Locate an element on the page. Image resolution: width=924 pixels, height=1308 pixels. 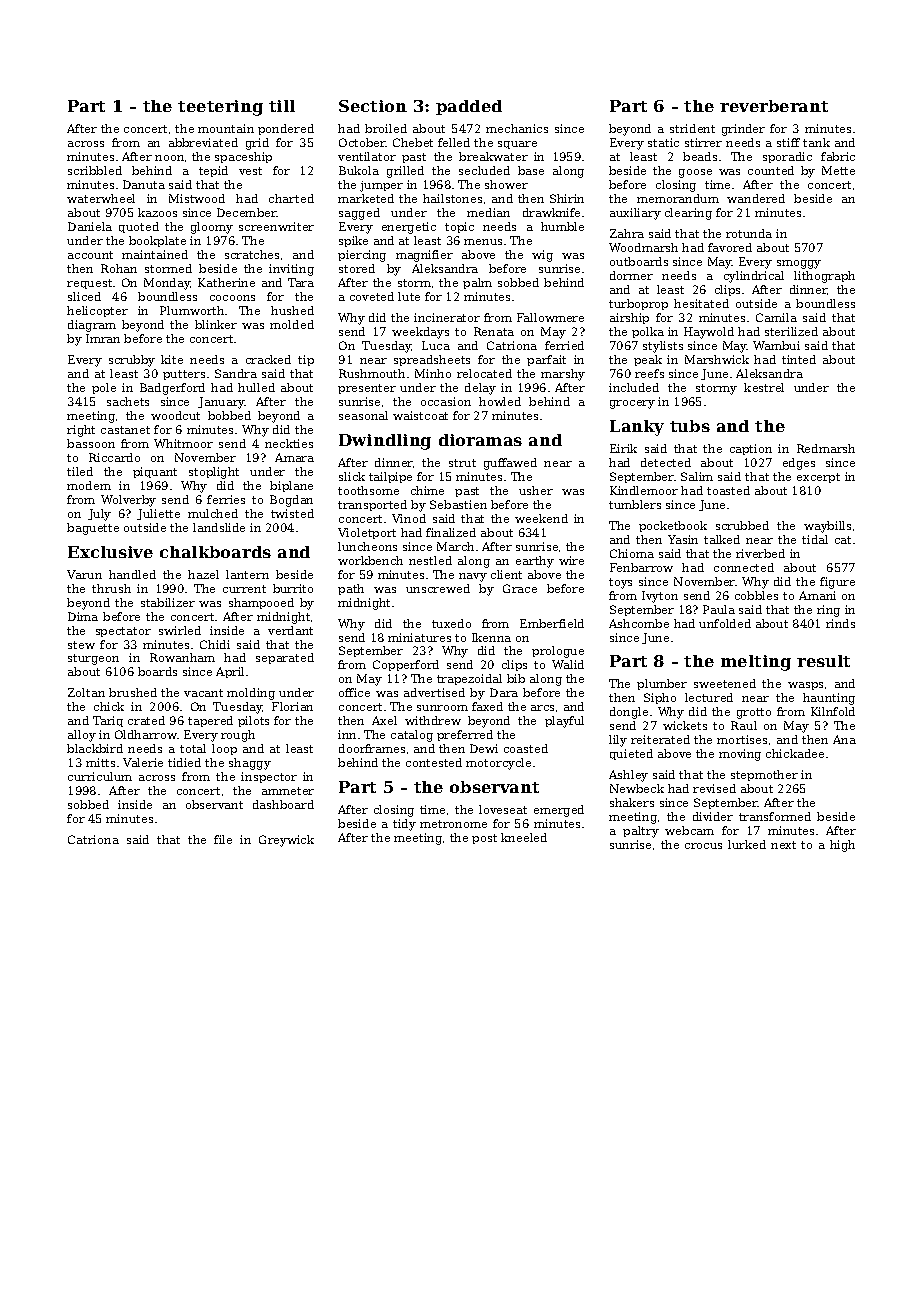
mountain is located at coordinates (226, 128).
